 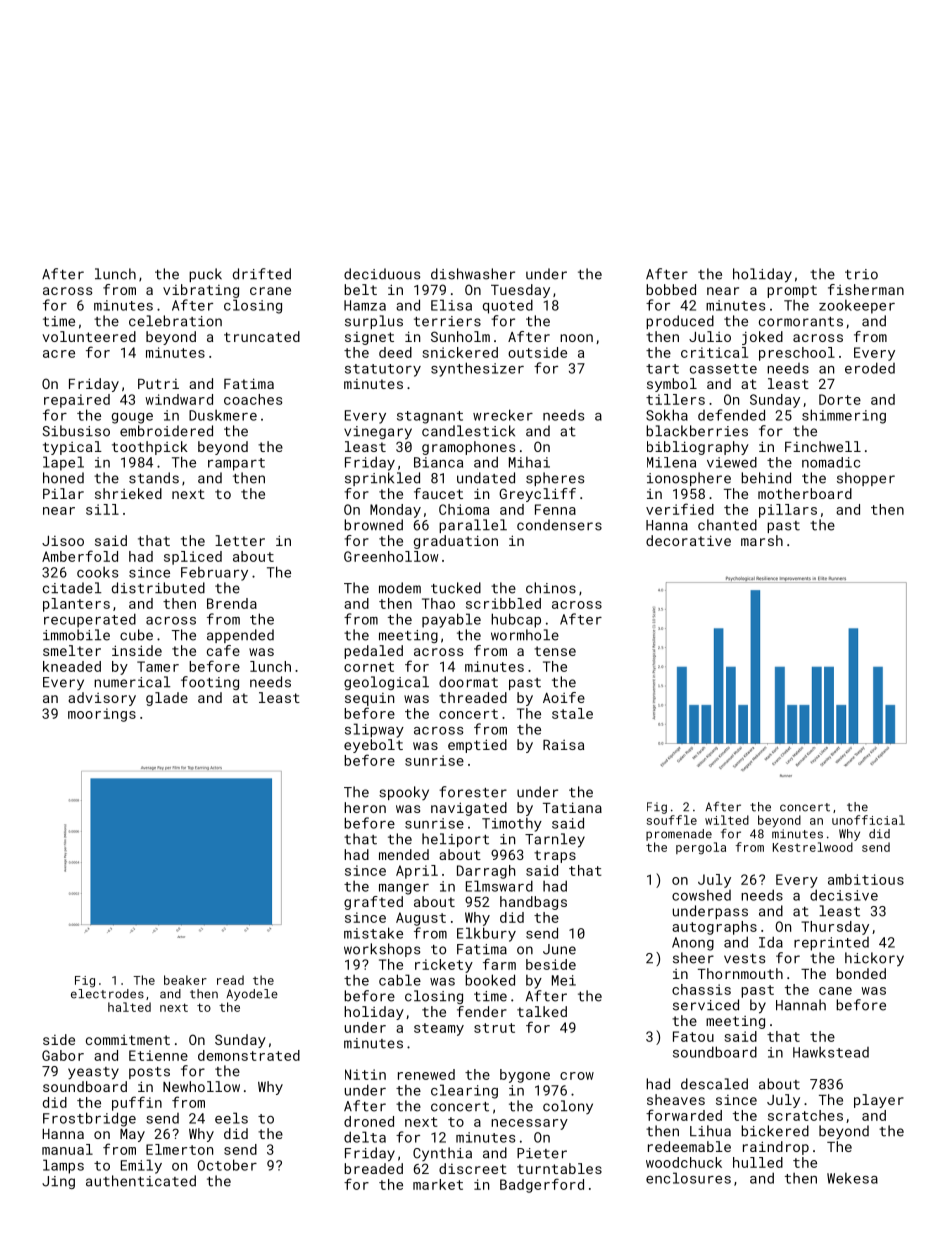 I want to click on volunteered, so click(x=89, y=336).
